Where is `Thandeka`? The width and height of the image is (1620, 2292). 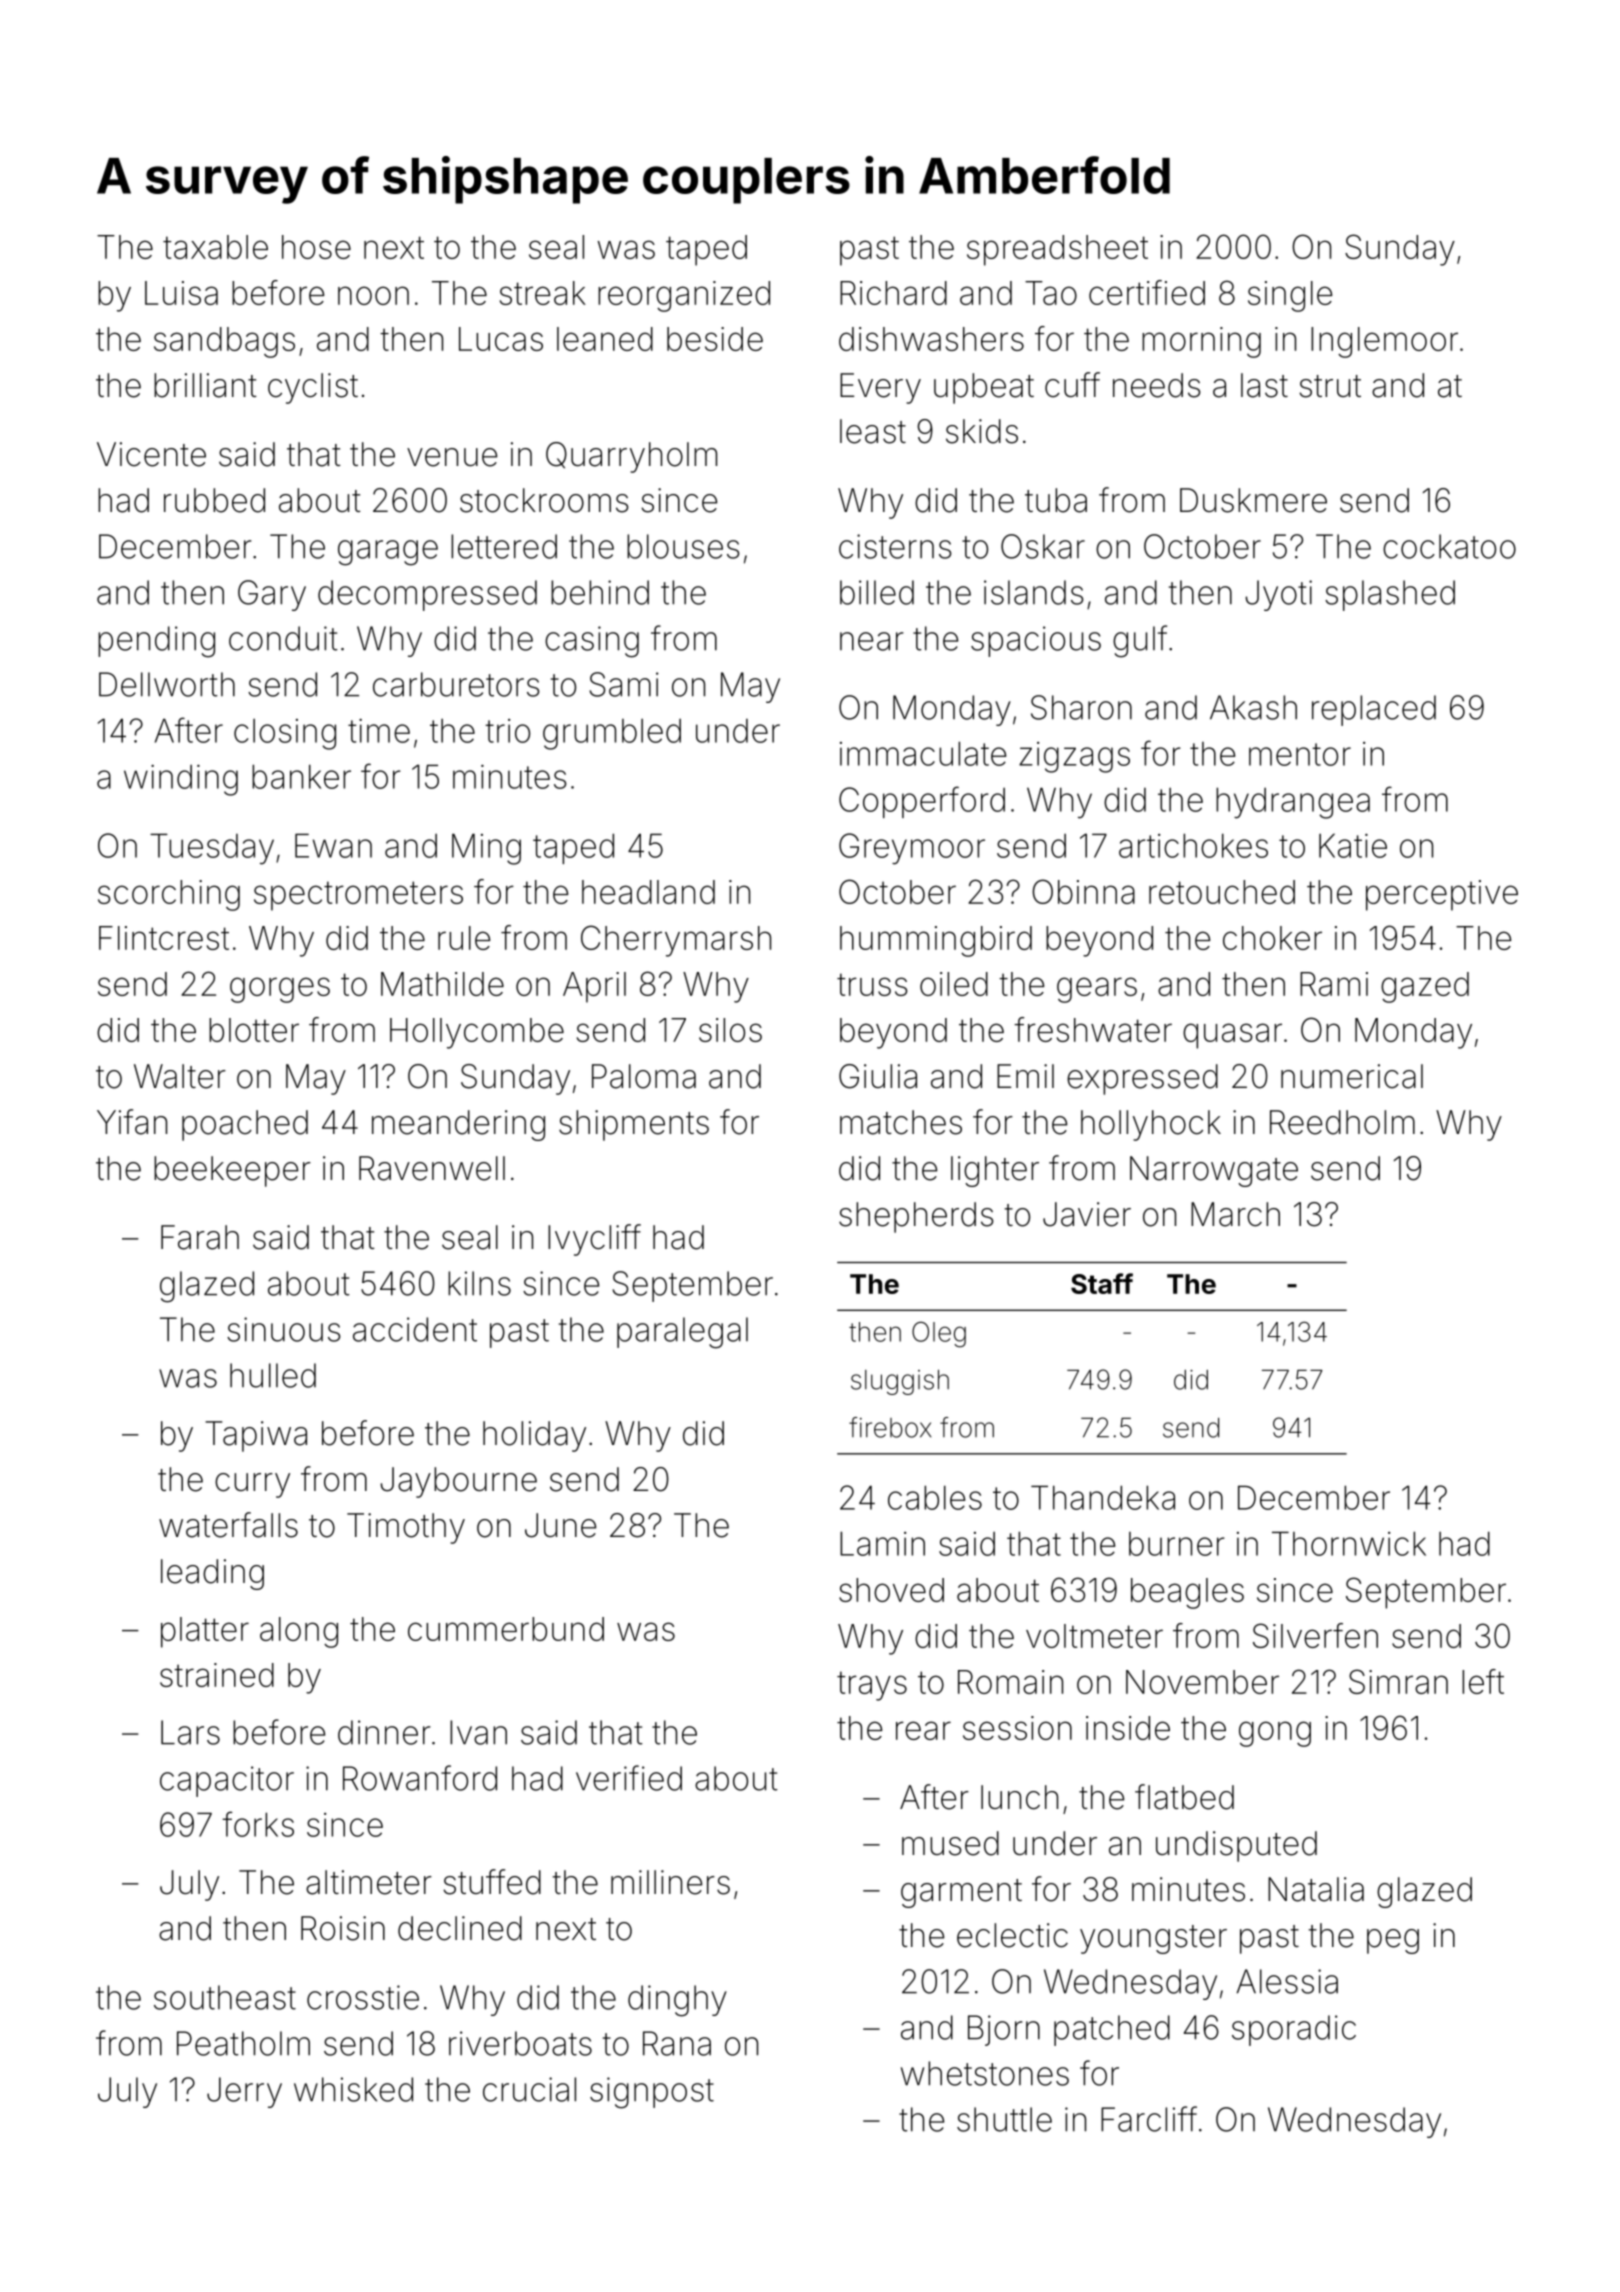
Thandeka is located at coordinates (1103, 1497).
